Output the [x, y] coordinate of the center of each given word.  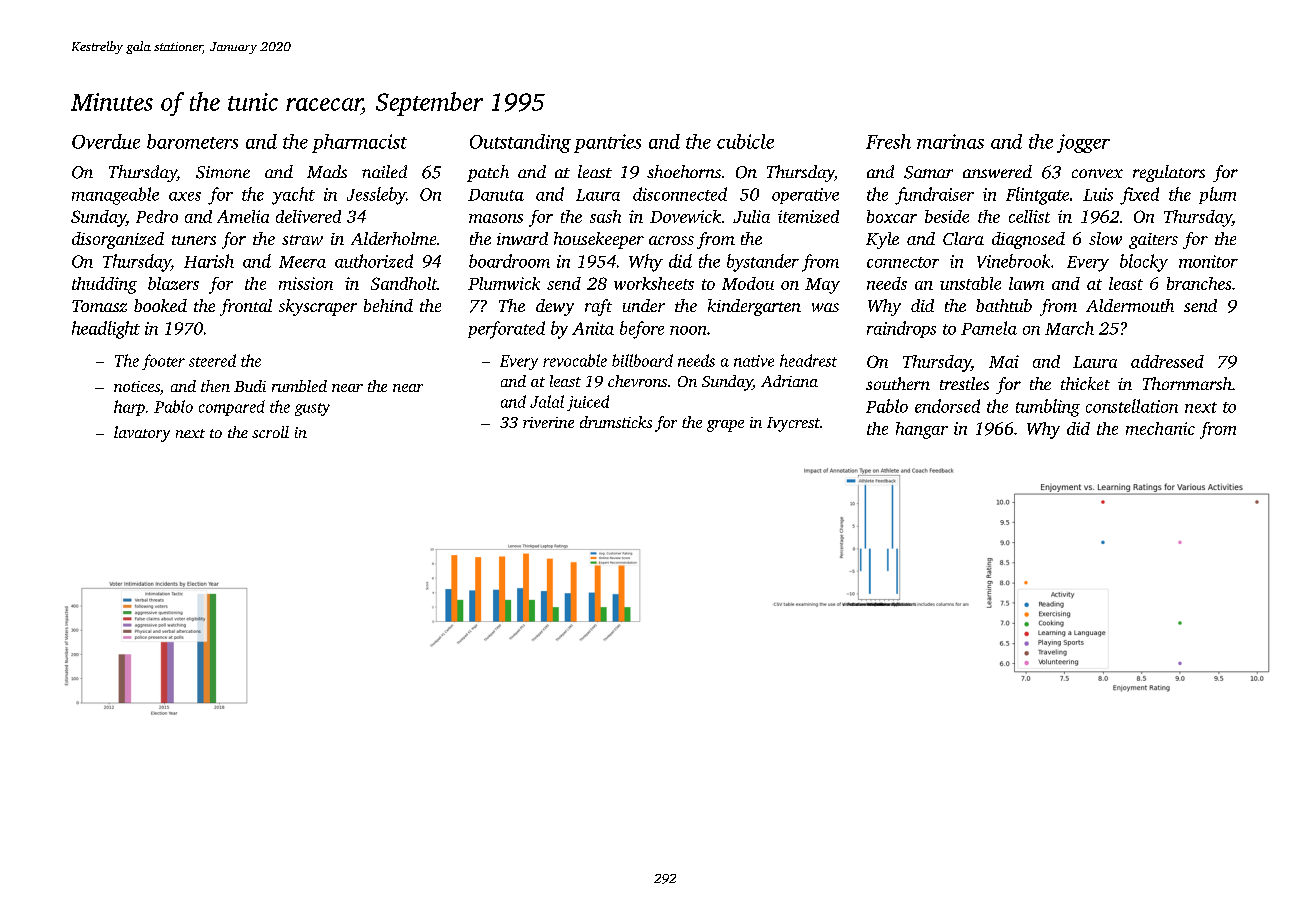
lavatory [142, 434]
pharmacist [359, 143]
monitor [1208, 261]
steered [212, 360]
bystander [763, 263]
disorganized [118, 240]
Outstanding [520, 143]
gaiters [1153, 241]
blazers [173, 283]
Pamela [989, 328]
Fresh [888, 141]
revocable [575, 360]
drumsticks [616, 422]
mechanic [1160, 428]
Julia [751, 216]
